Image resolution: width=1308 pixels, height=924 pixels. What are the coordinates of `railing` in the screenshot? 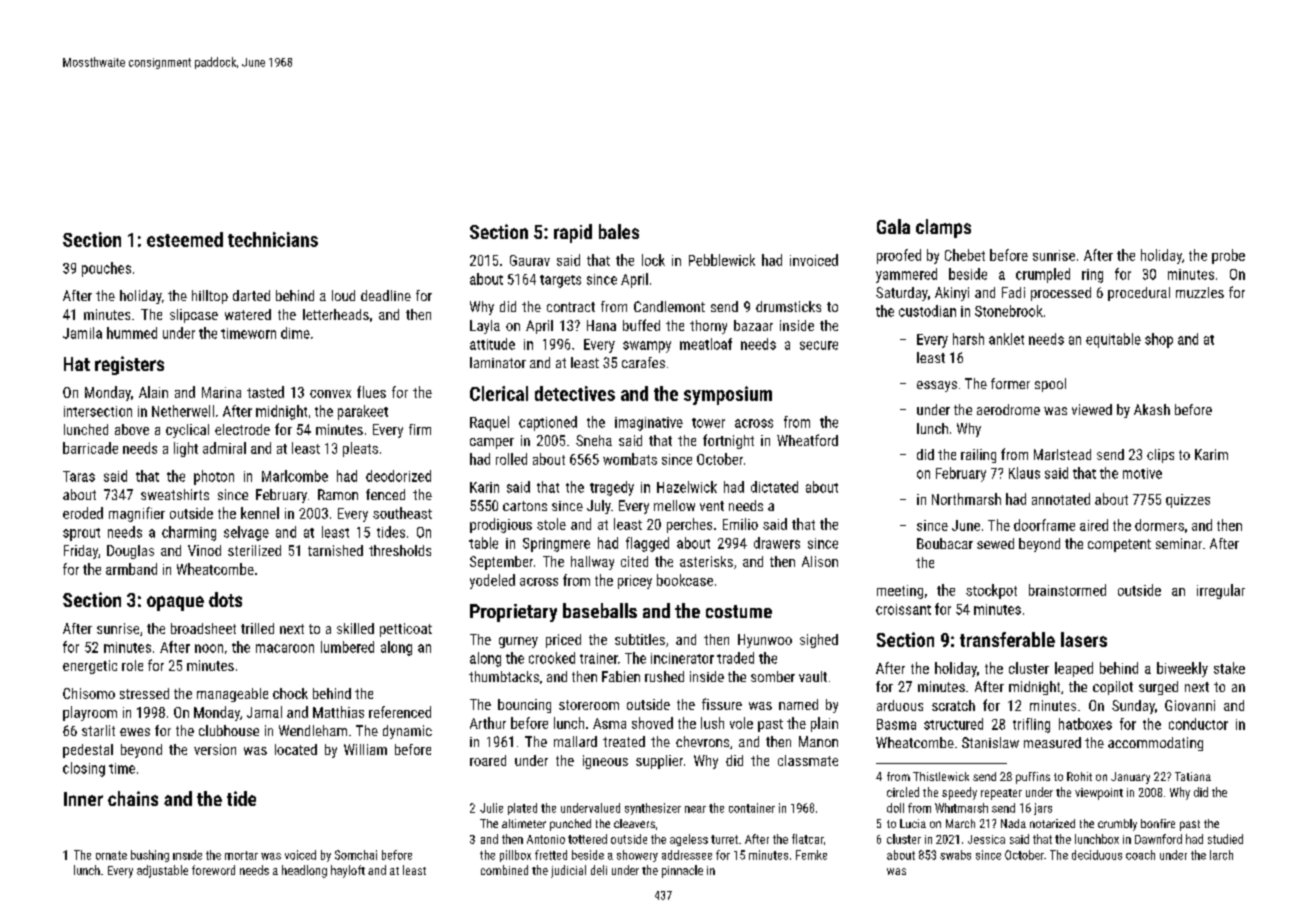 It's located at (978, 456).
